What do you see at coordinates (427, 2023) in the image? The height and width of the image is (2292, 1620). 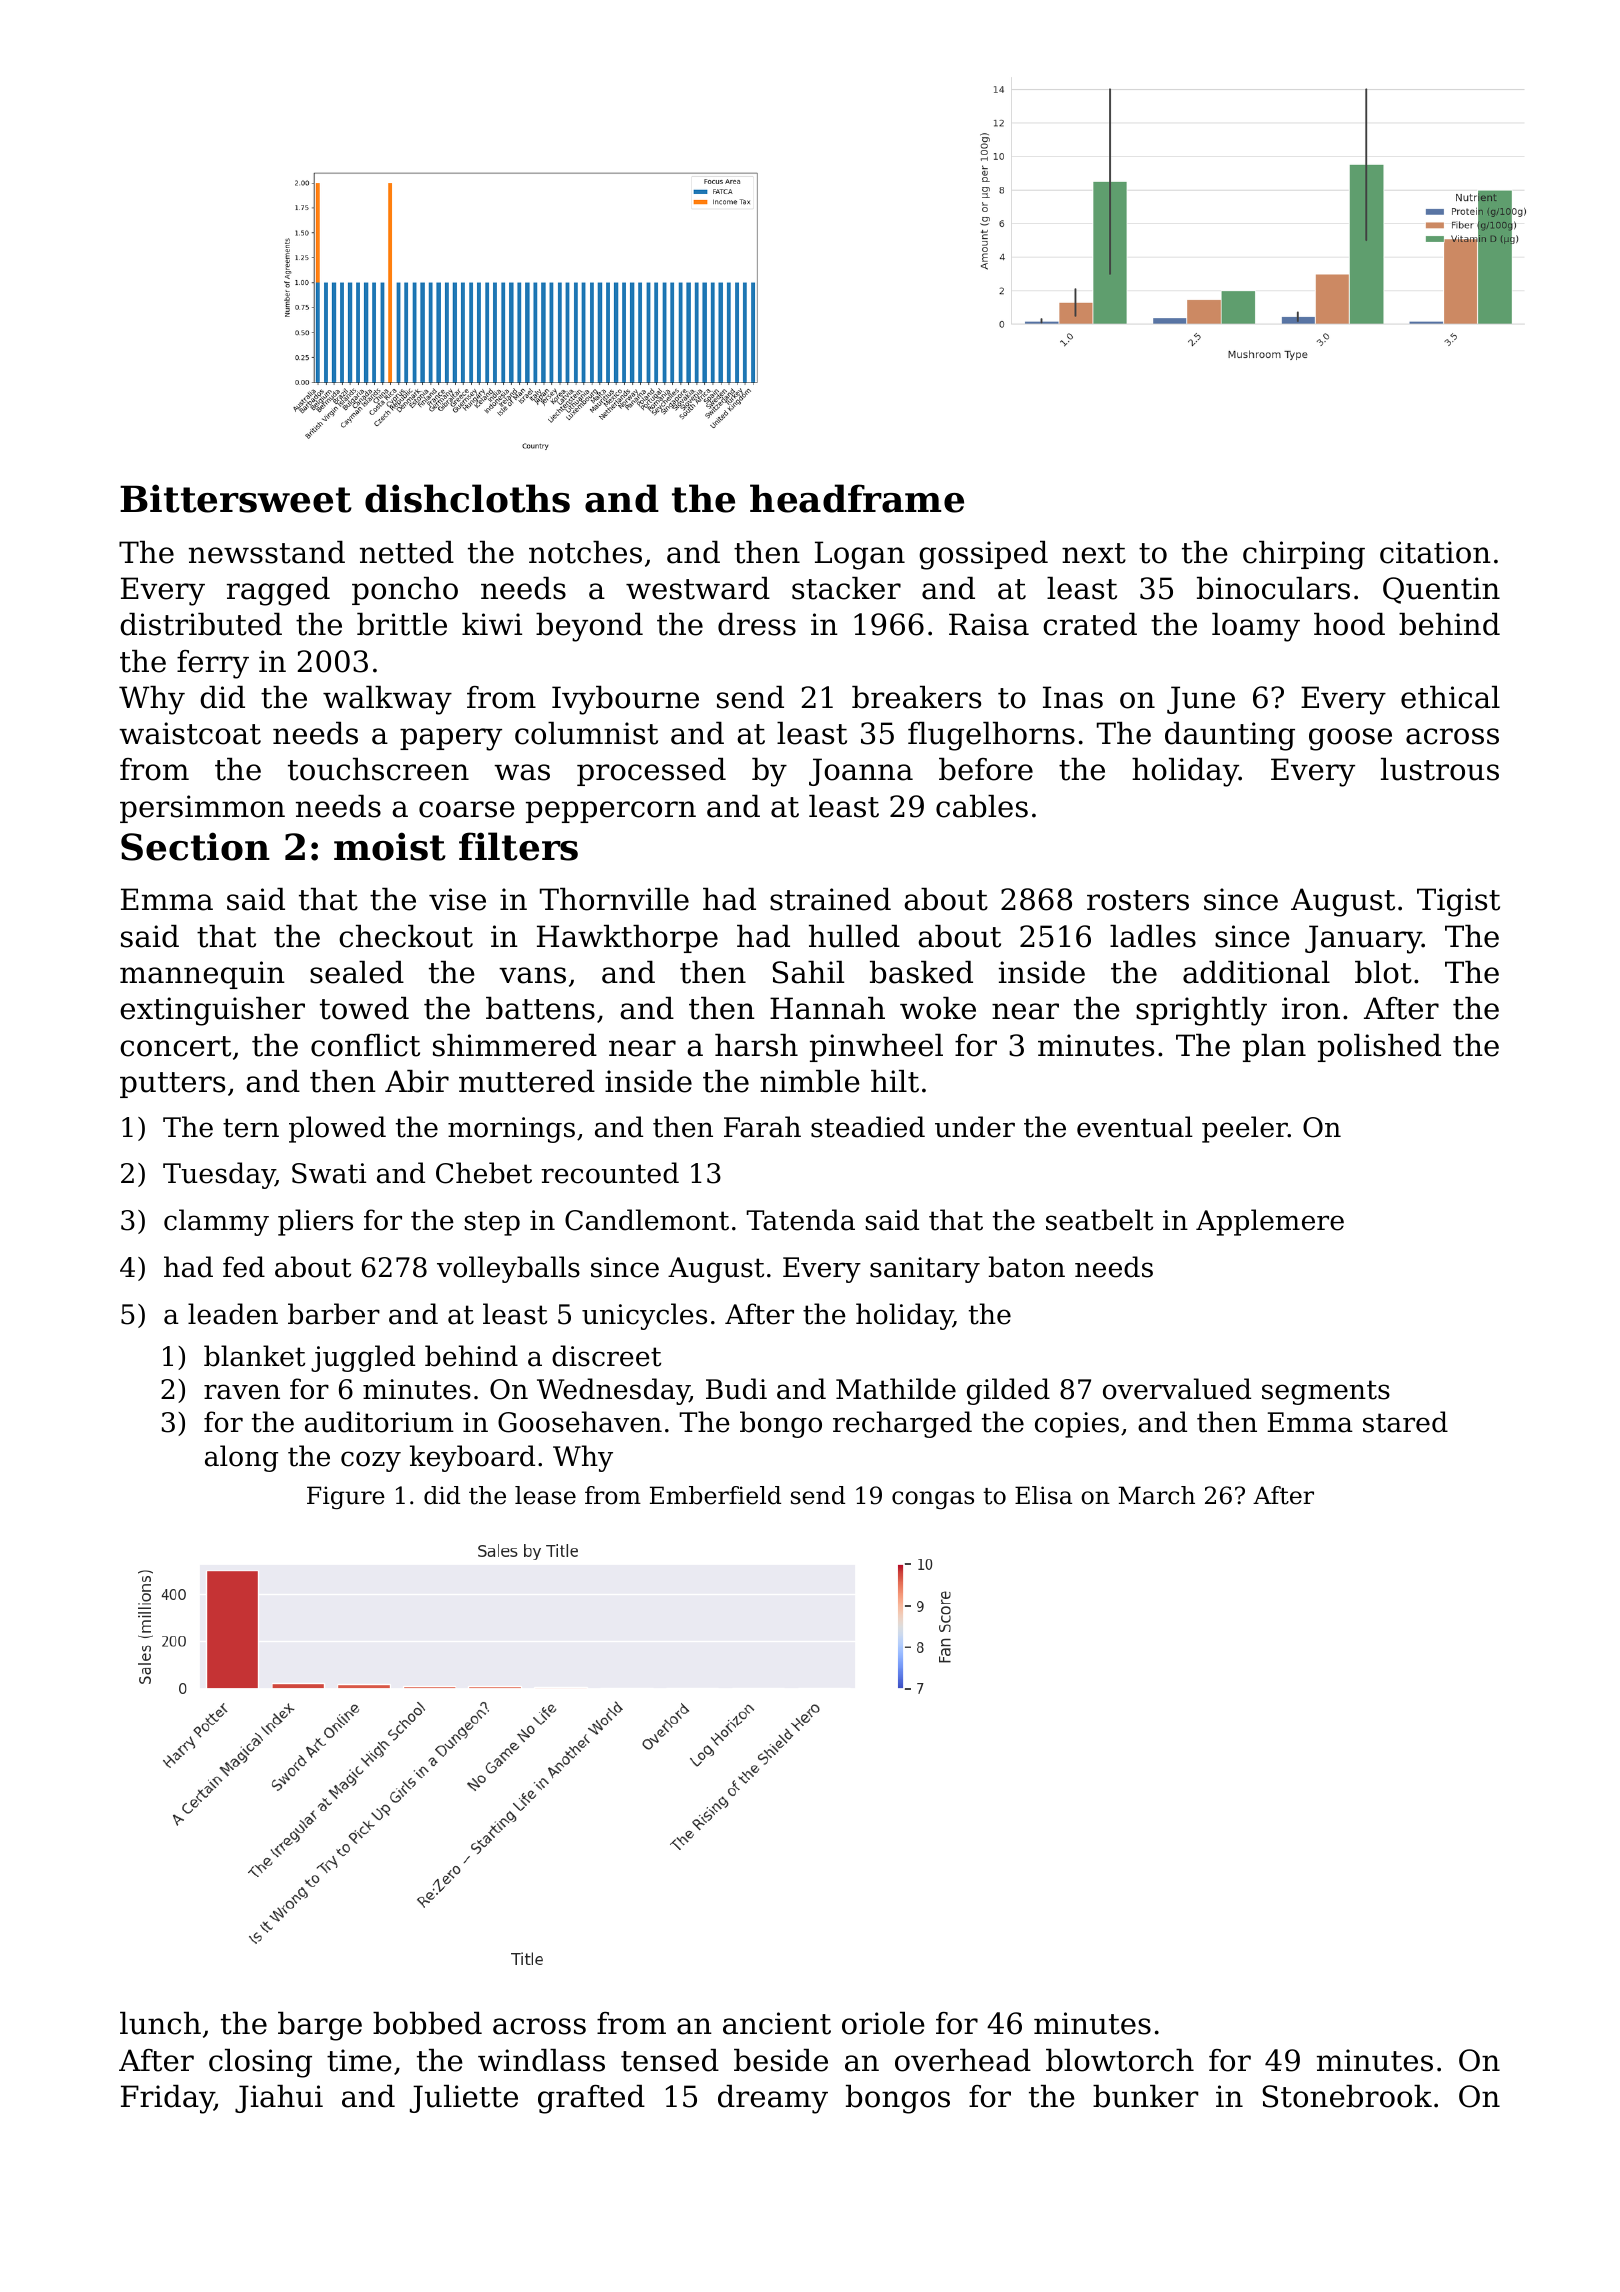 I see `bobbed` at bounding box center [427, 2023].
